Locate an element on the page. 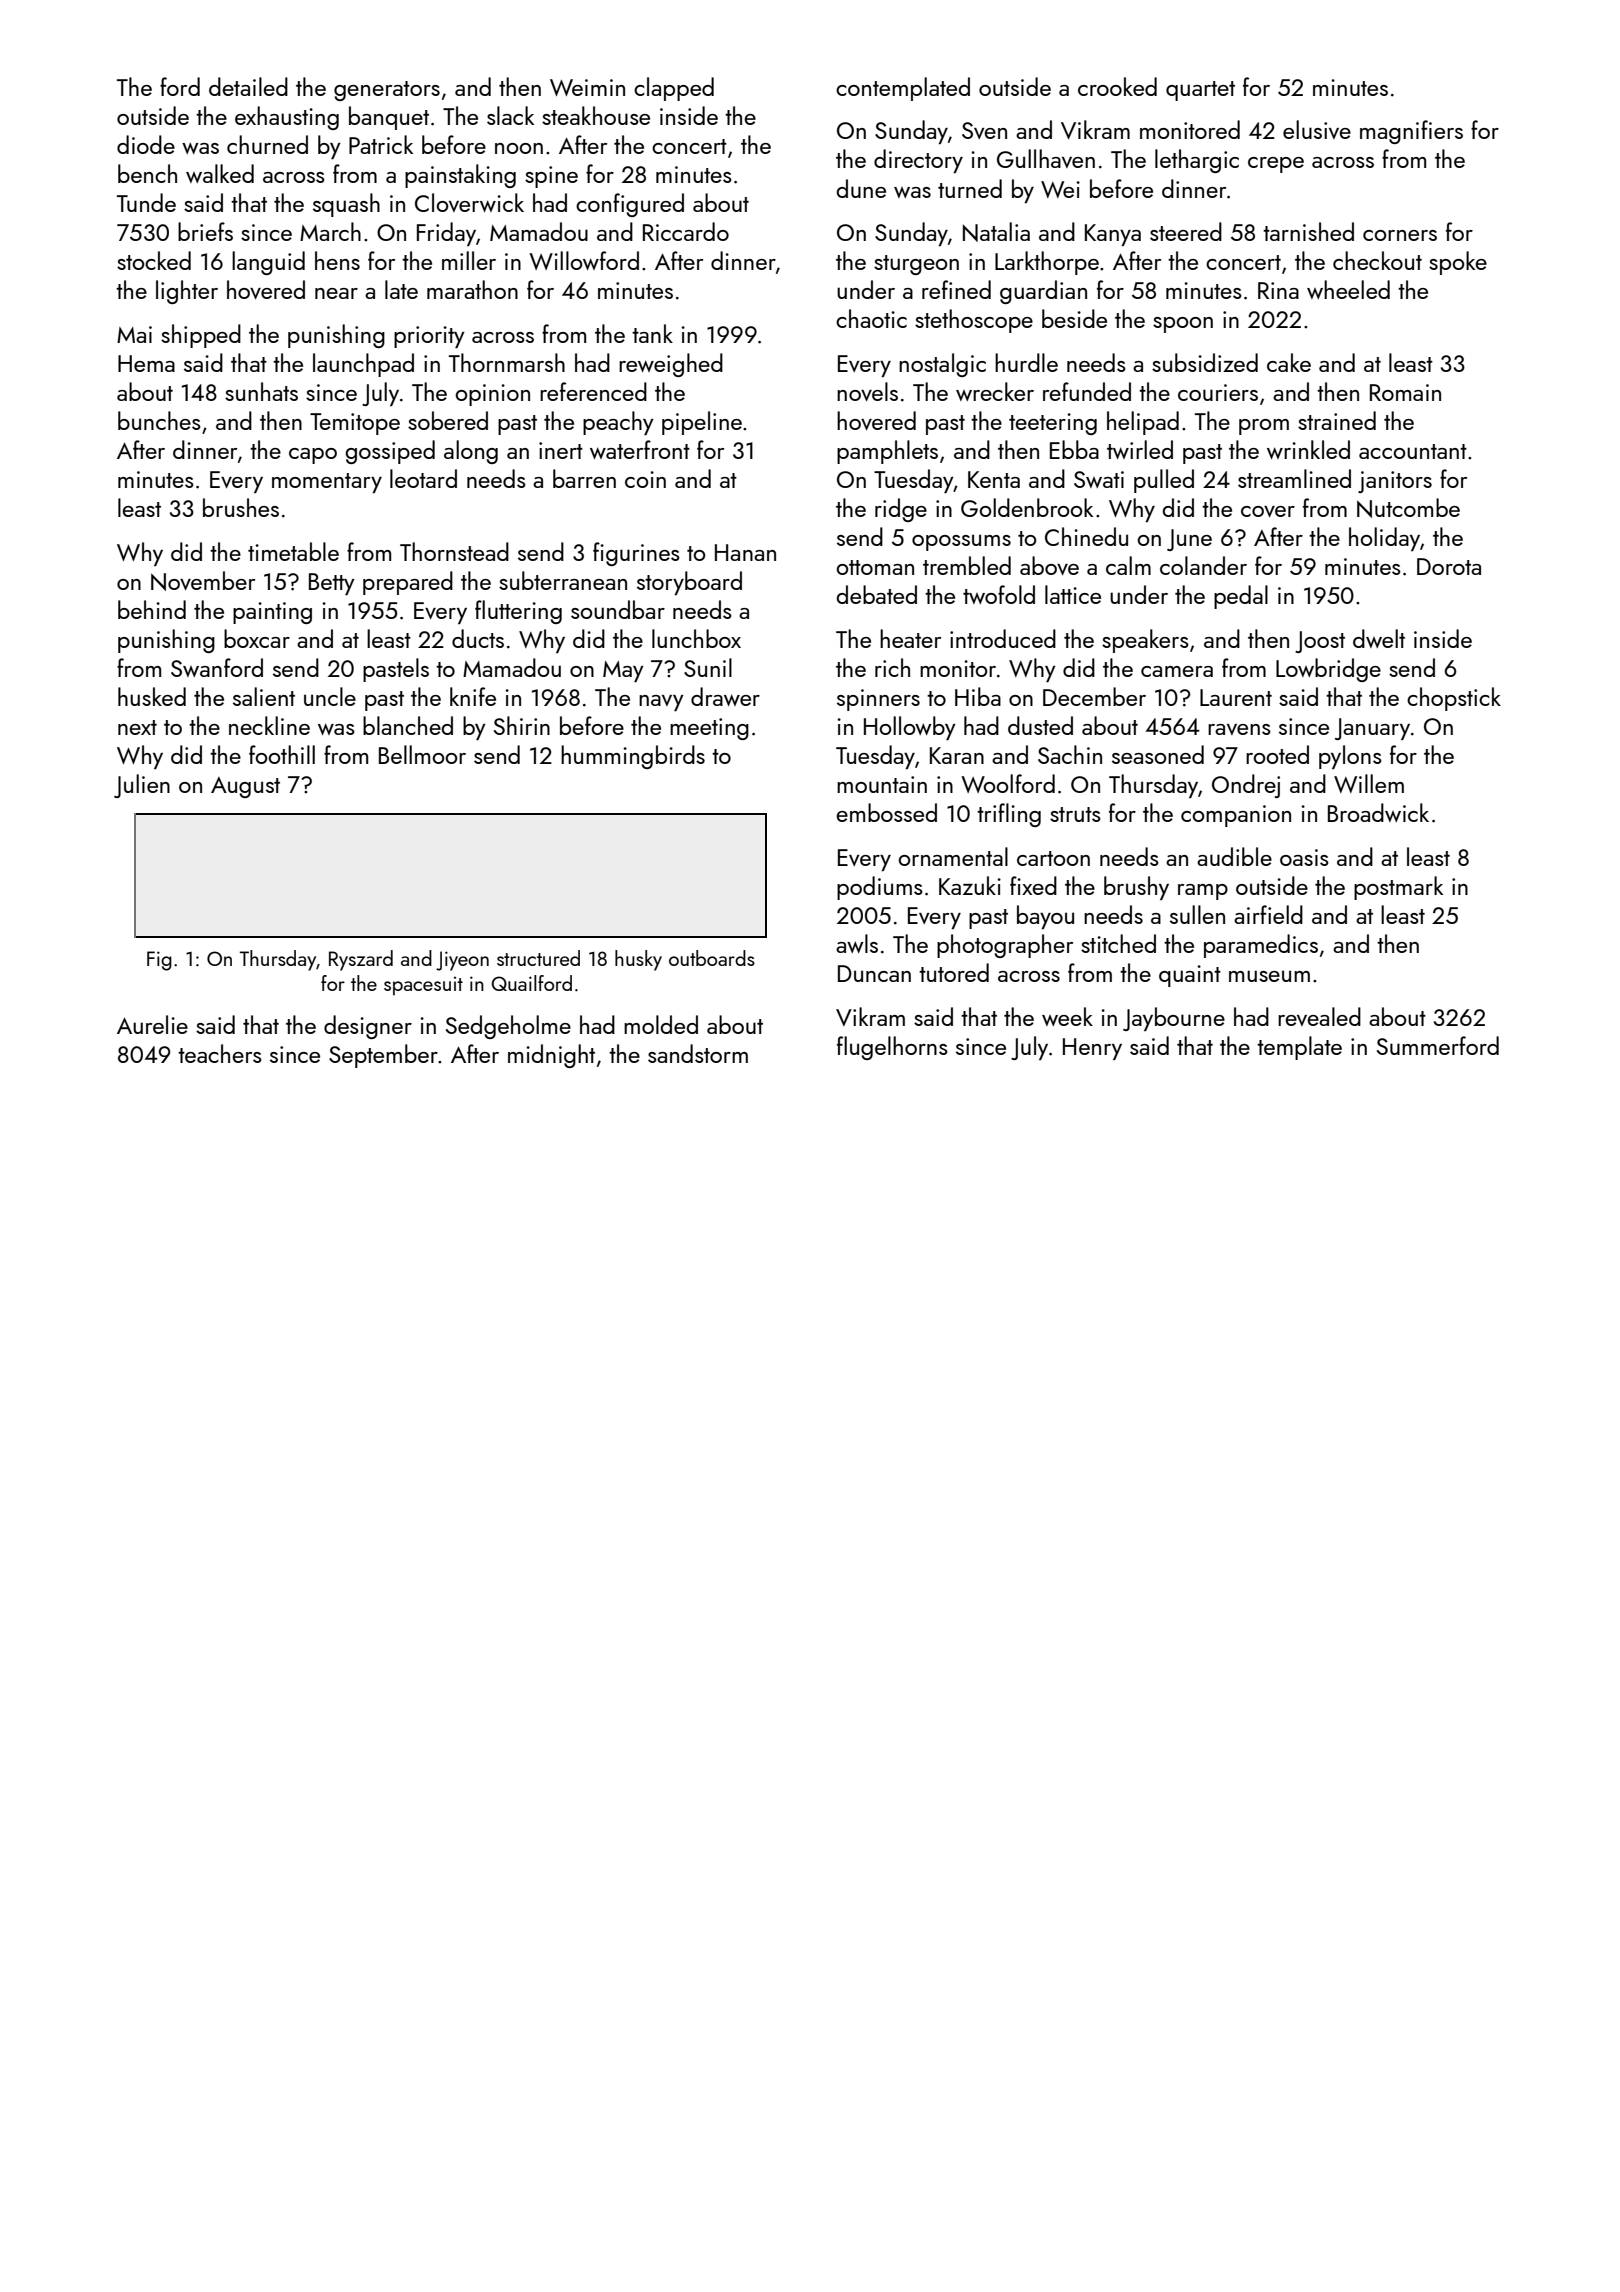 The height and width of the image is (2292, 1620). Larkthorpe is located at coordinates (1047, 263).
